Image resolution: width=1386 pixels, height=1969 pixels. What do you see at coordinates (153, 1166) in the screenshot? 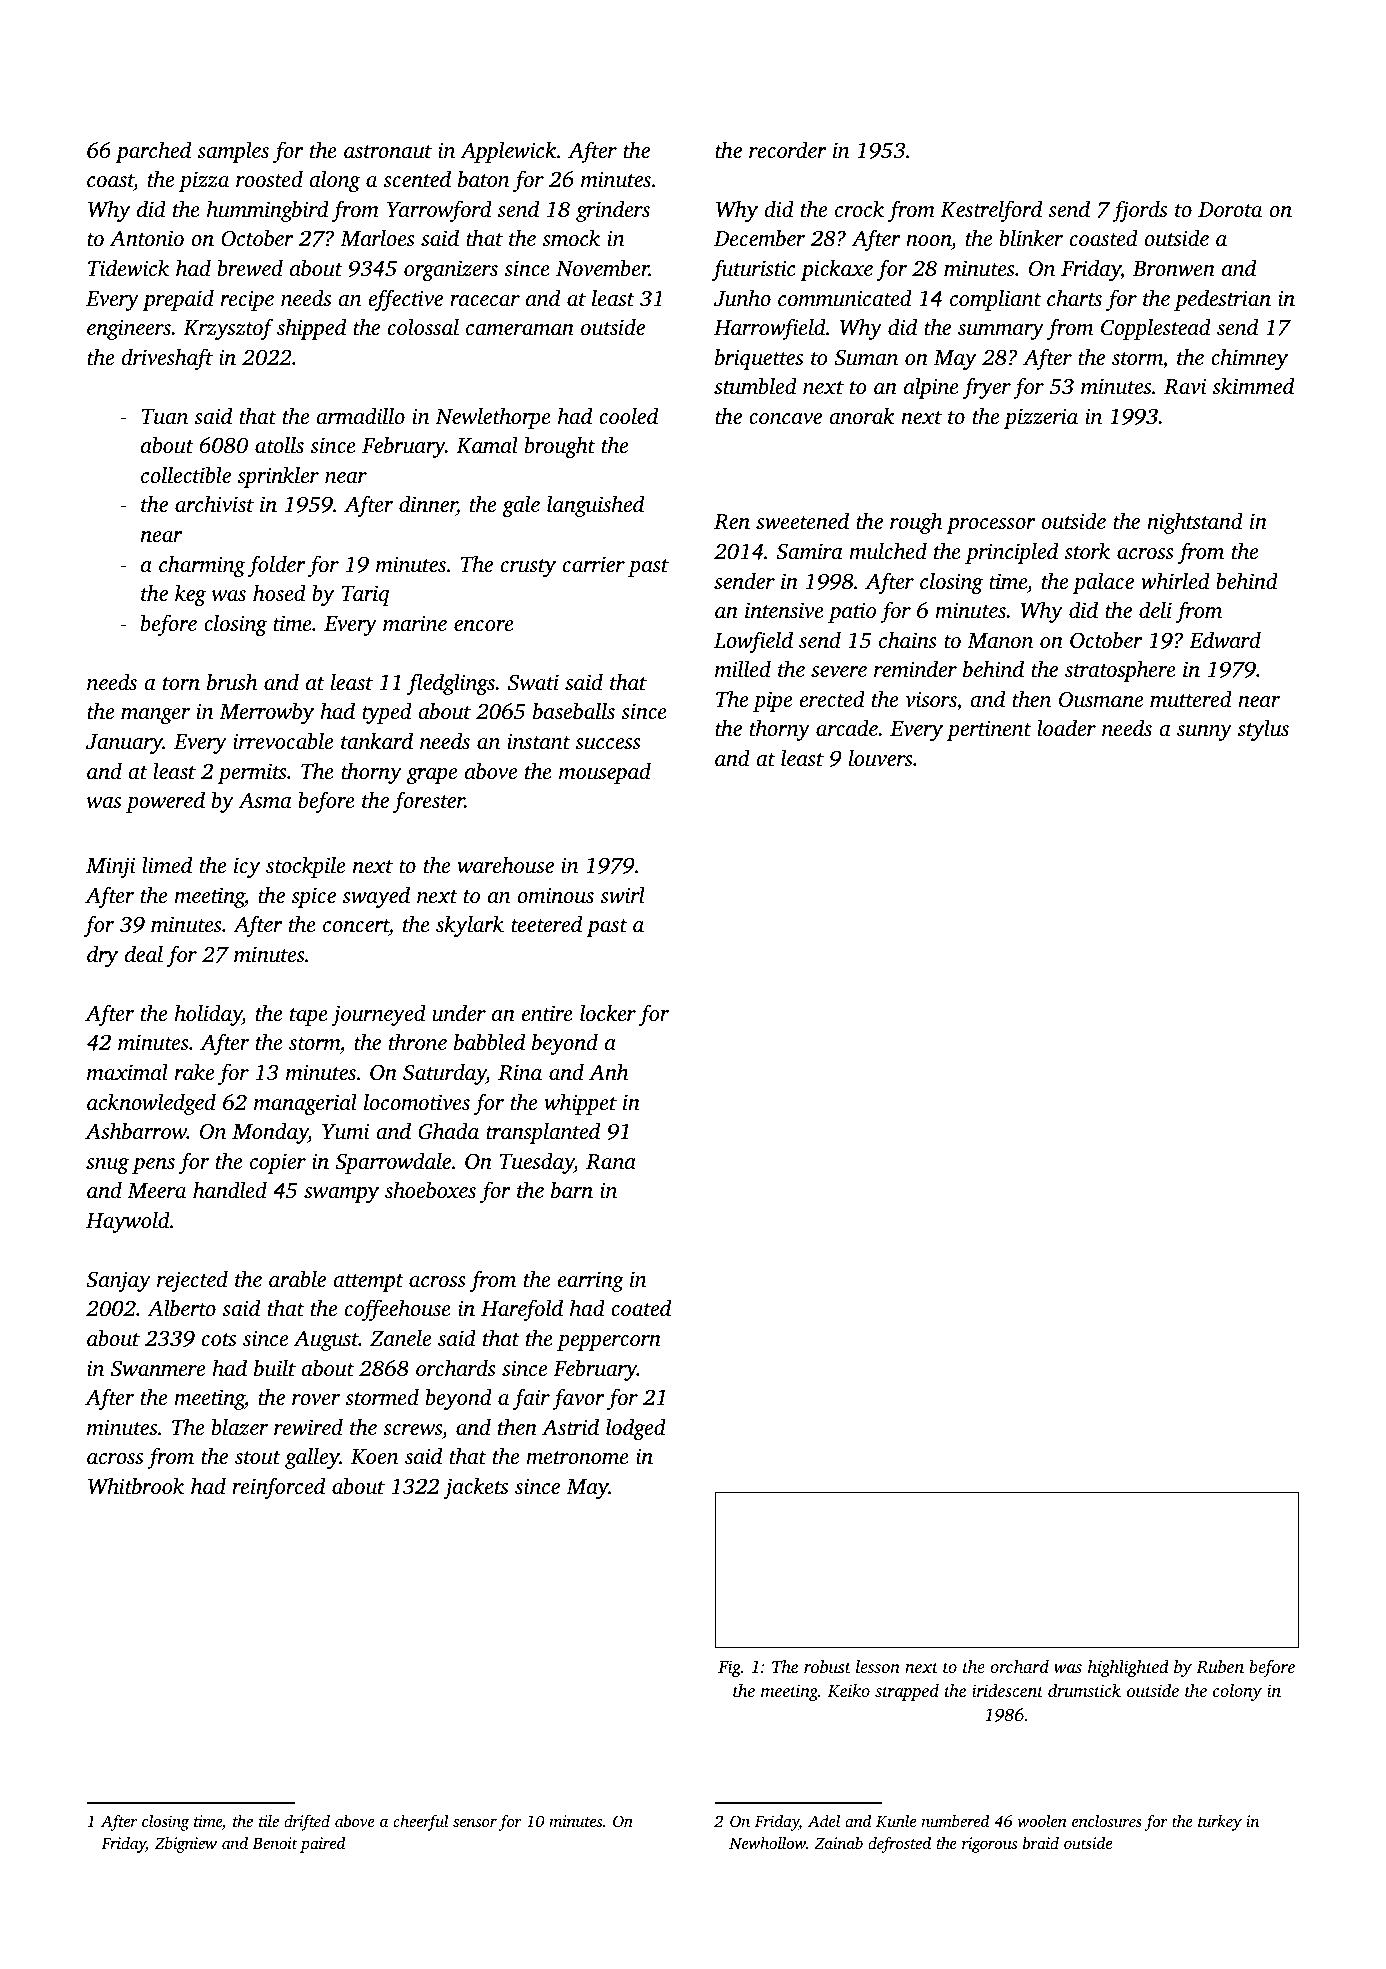
I see `pens` at bounding box center [153, 1166].
